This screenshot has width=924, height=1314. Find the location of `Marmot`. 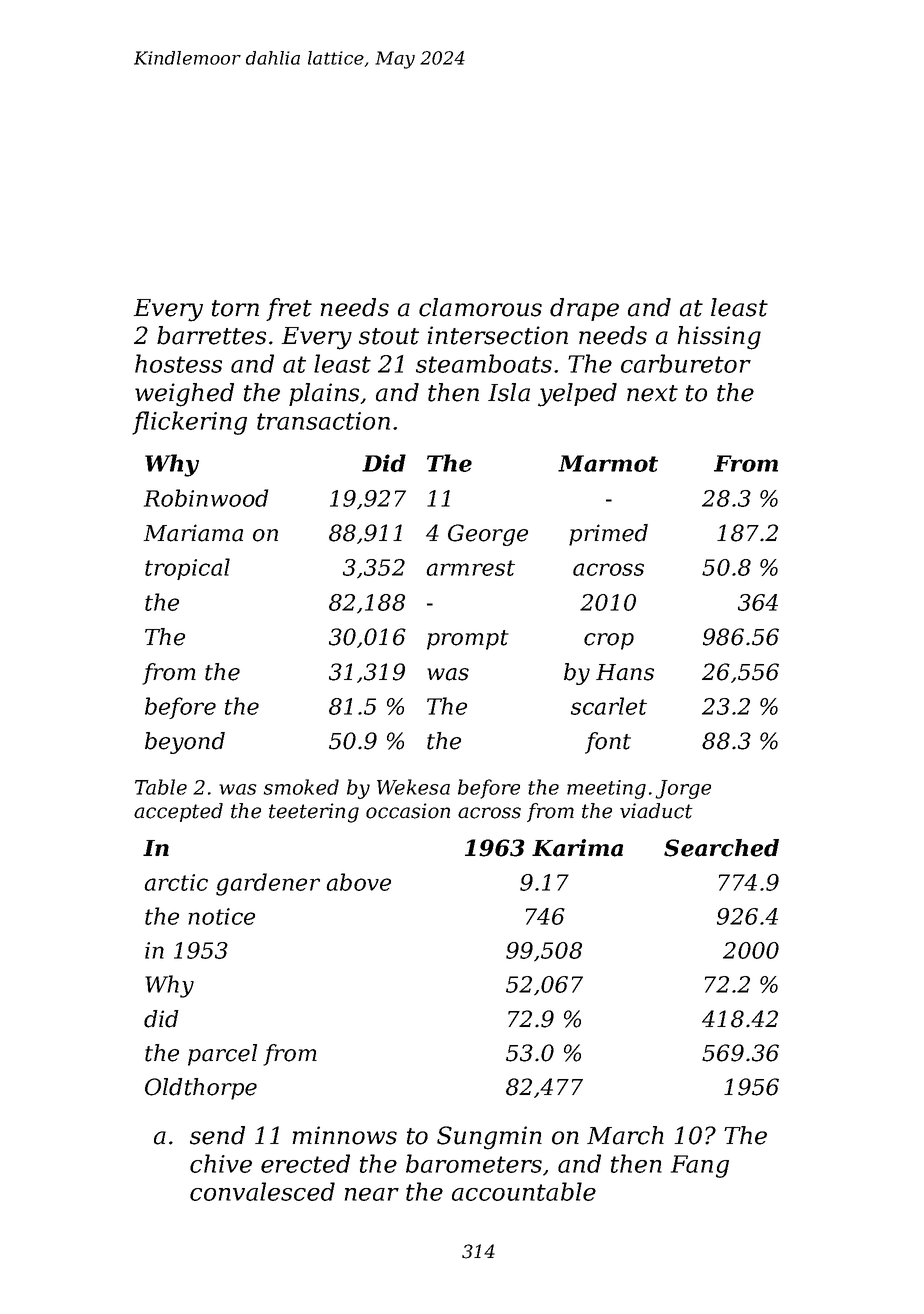

Marmot is located at coordinates (608, 463).
